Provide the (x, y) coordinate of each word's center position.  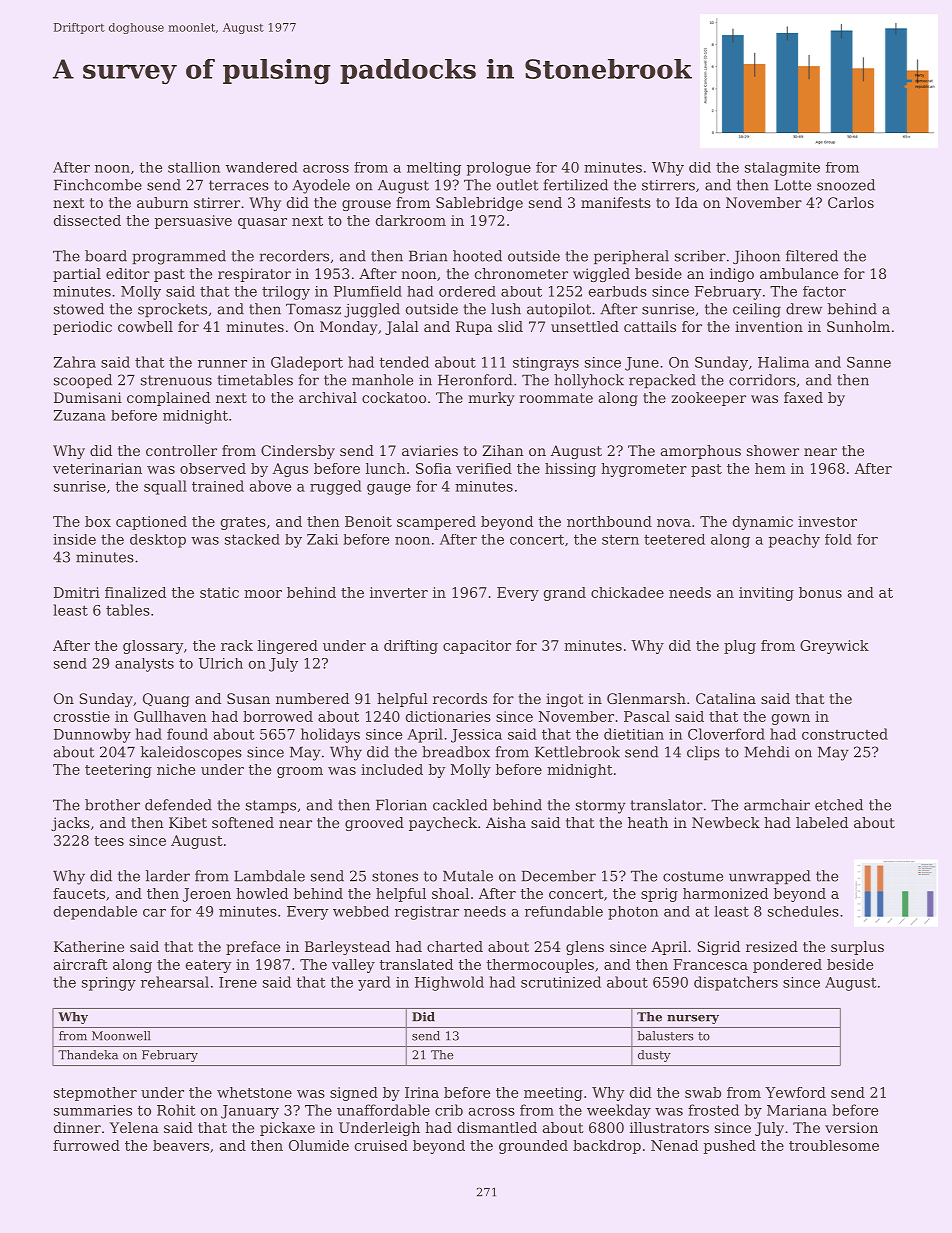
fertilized (575, 185)
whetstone (254, 1092)
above (270, 486)
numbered (312, 698)
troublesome (834, 1145)
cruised (381, 1145)
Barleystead (347, 948)
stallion (194, 167)
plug (740, 647)
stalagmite (782, 169)
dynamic (763, 523)
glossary (153, 647)
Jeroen (207, 895)
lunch (386, 468)
